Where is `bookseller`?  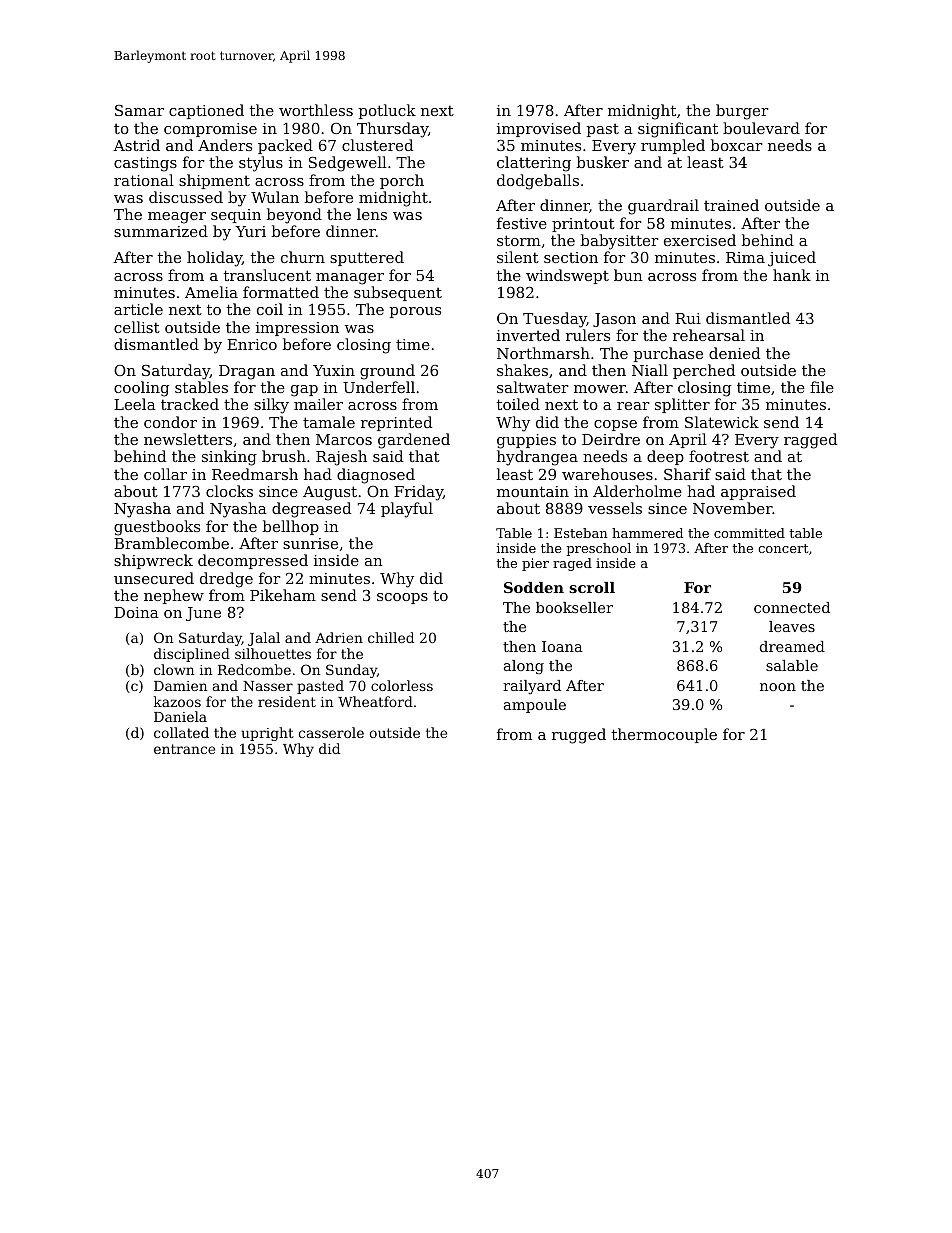
bookseller is located at coordinates (574, 607).
